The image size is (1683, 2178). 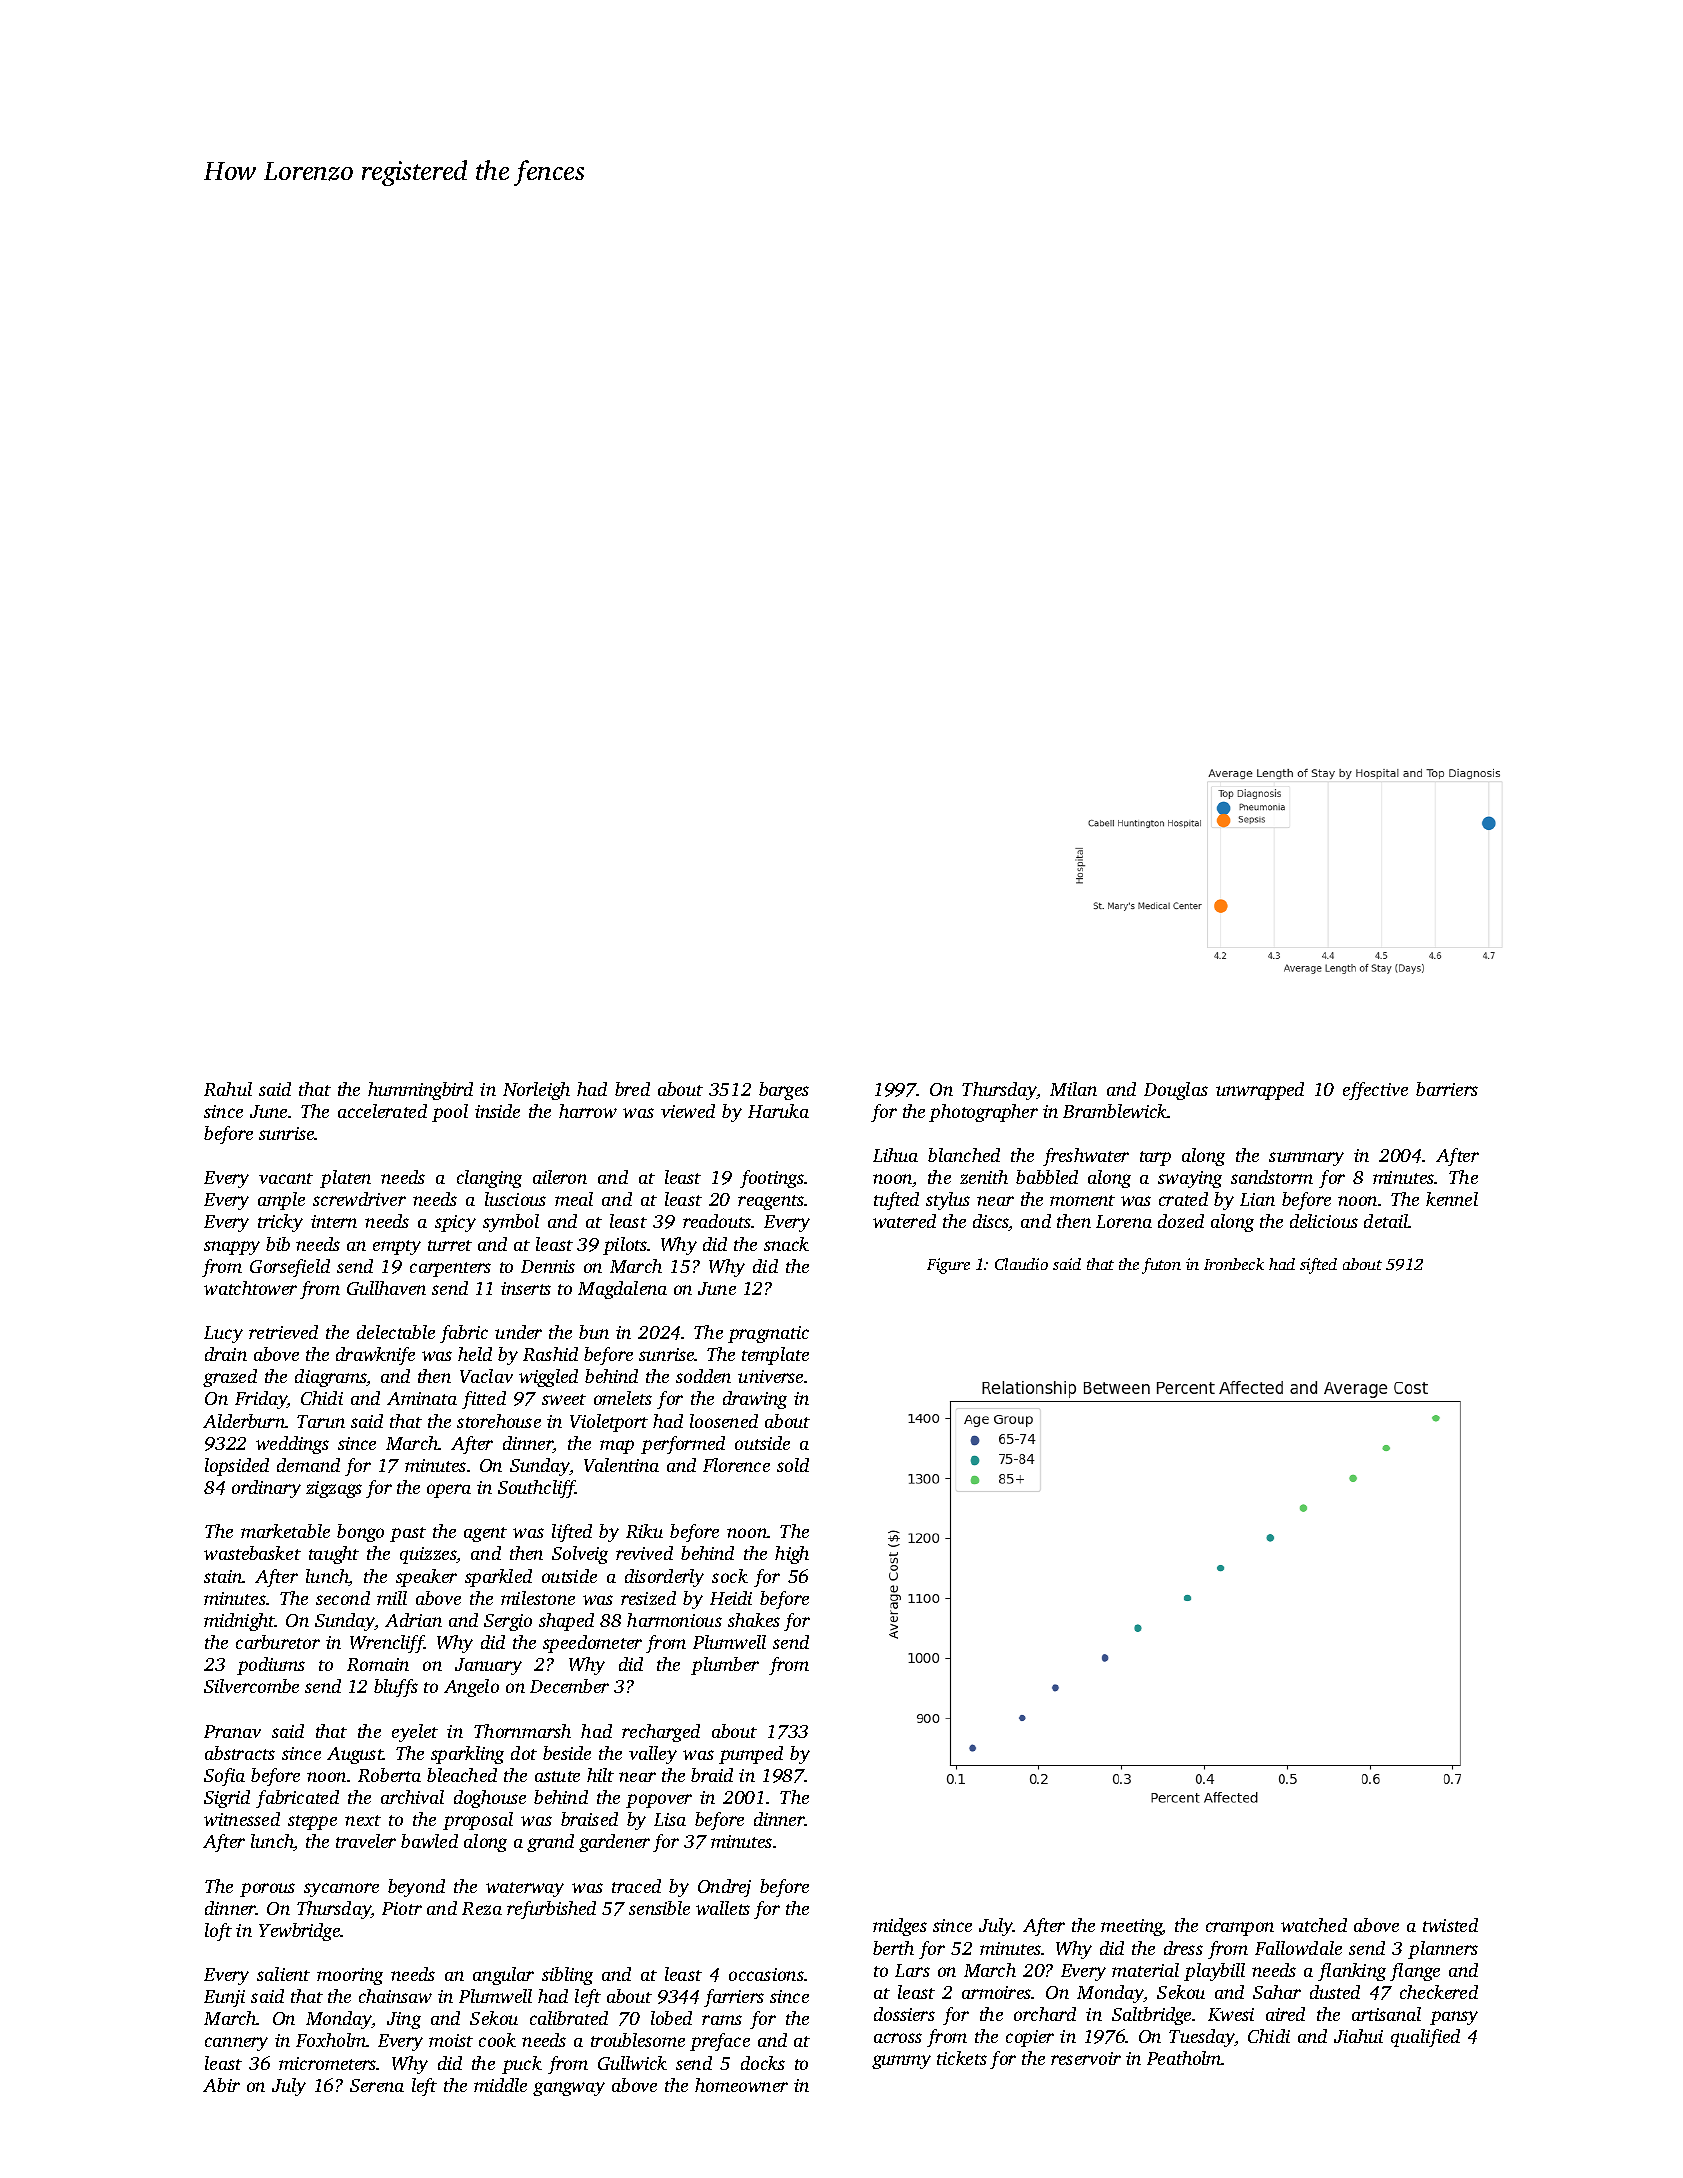 I want to click on Abir, so click(x=221, y=2085).
